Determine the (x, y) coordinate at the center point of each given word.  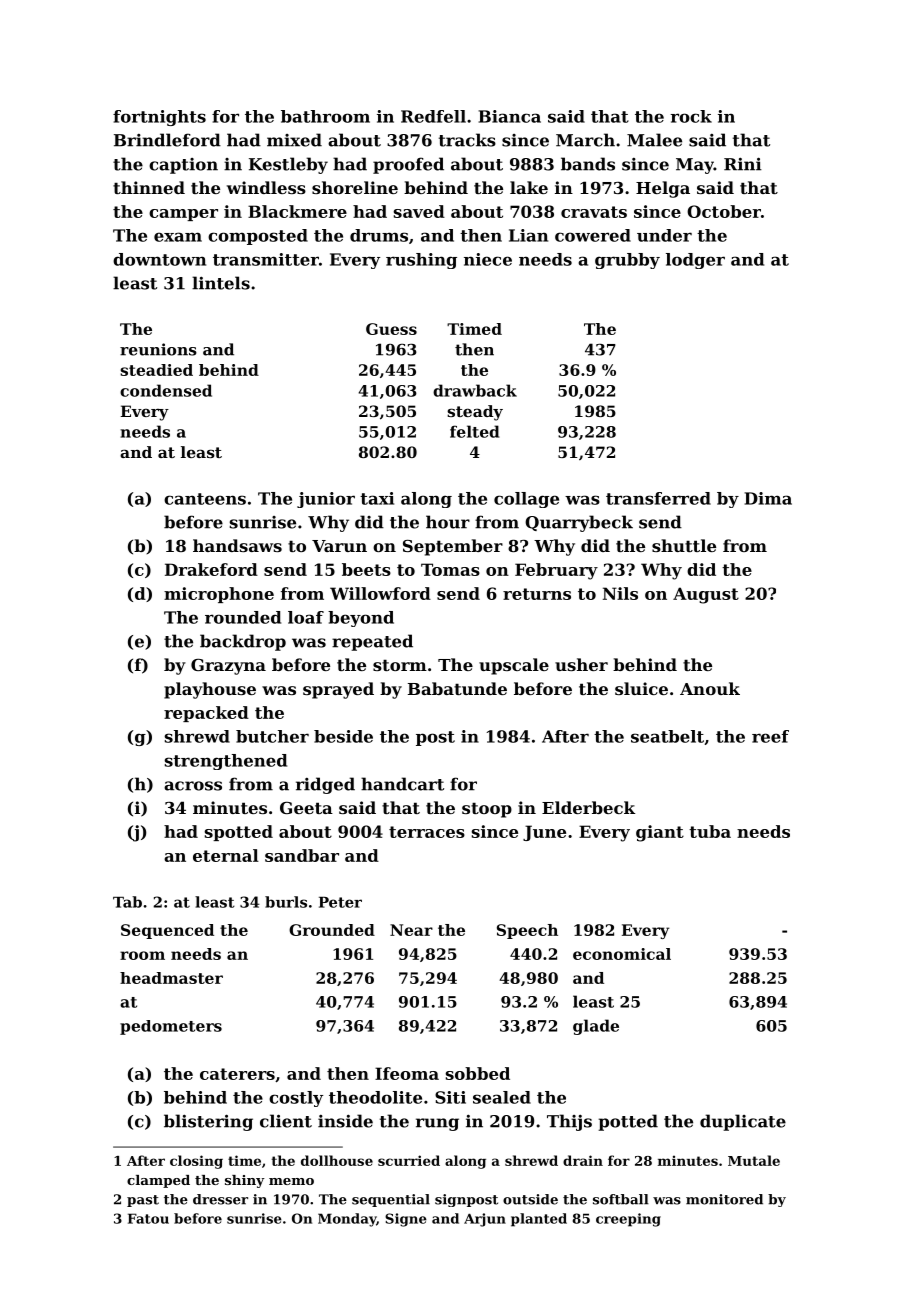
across (193, 786)
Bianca (509, 116)
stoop (487, 810)
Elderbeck (588, 807)
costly (296, 1099)
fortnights (159, 118)
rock (691, 116)
